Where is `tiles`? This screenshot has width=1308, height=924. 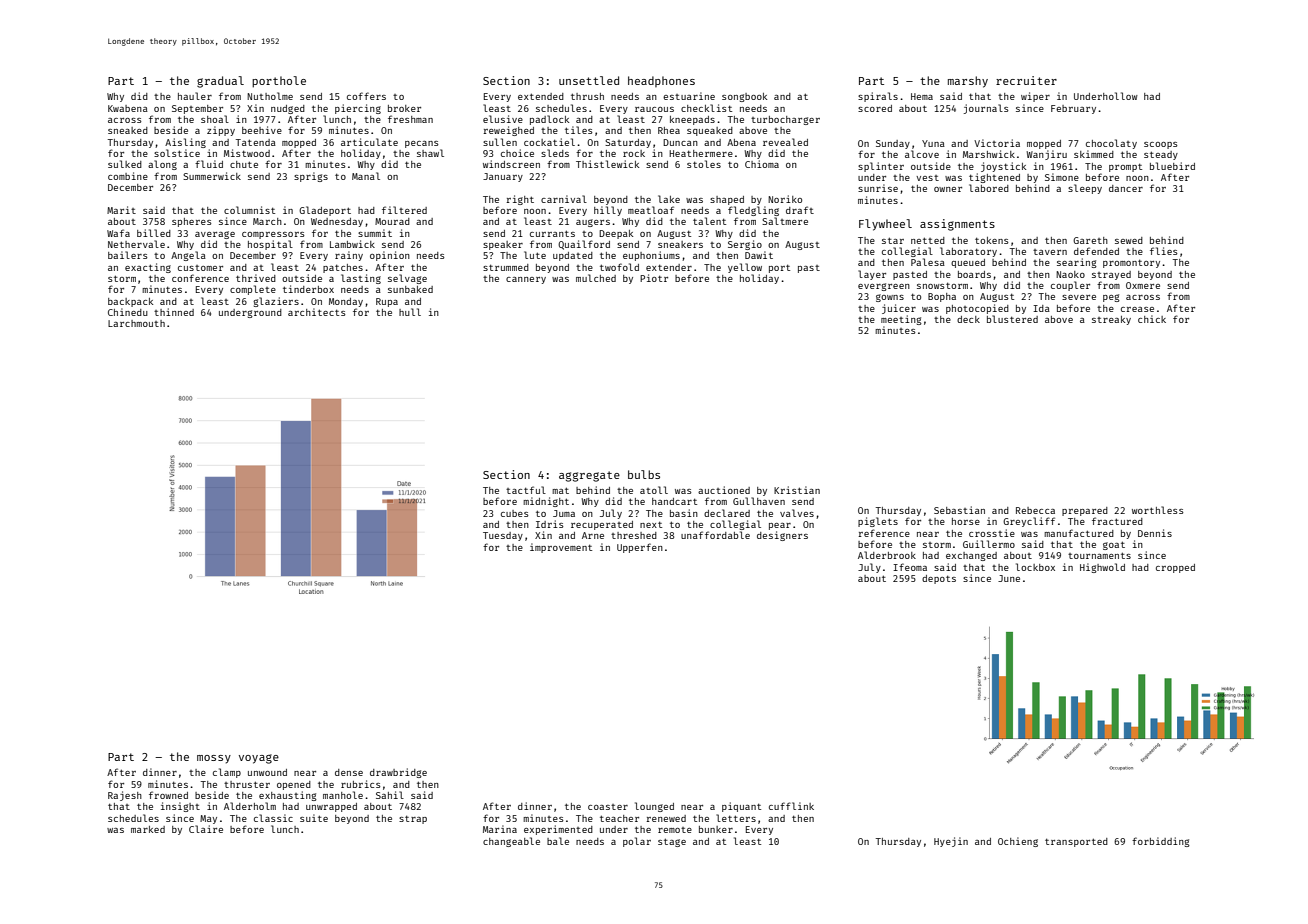 tiles is located at coordinates (579, 130).
